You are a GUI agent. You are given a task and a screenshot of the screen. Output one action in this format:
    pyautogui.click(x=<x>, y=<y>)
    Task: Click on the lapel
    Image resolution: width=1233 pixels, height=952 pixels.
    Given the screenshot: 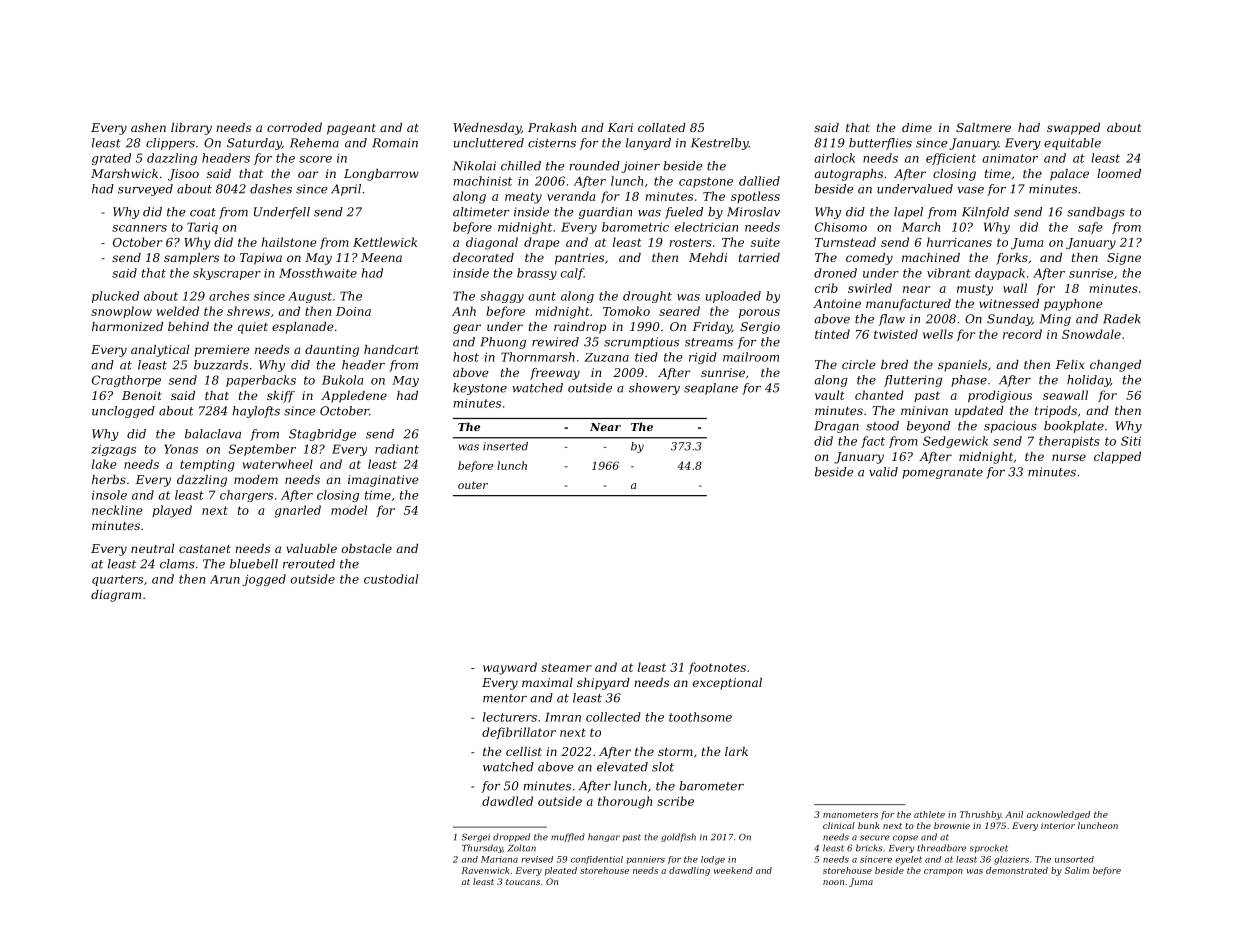 What is the action you would take?
    pyautogui.click(x=908, y=213)
